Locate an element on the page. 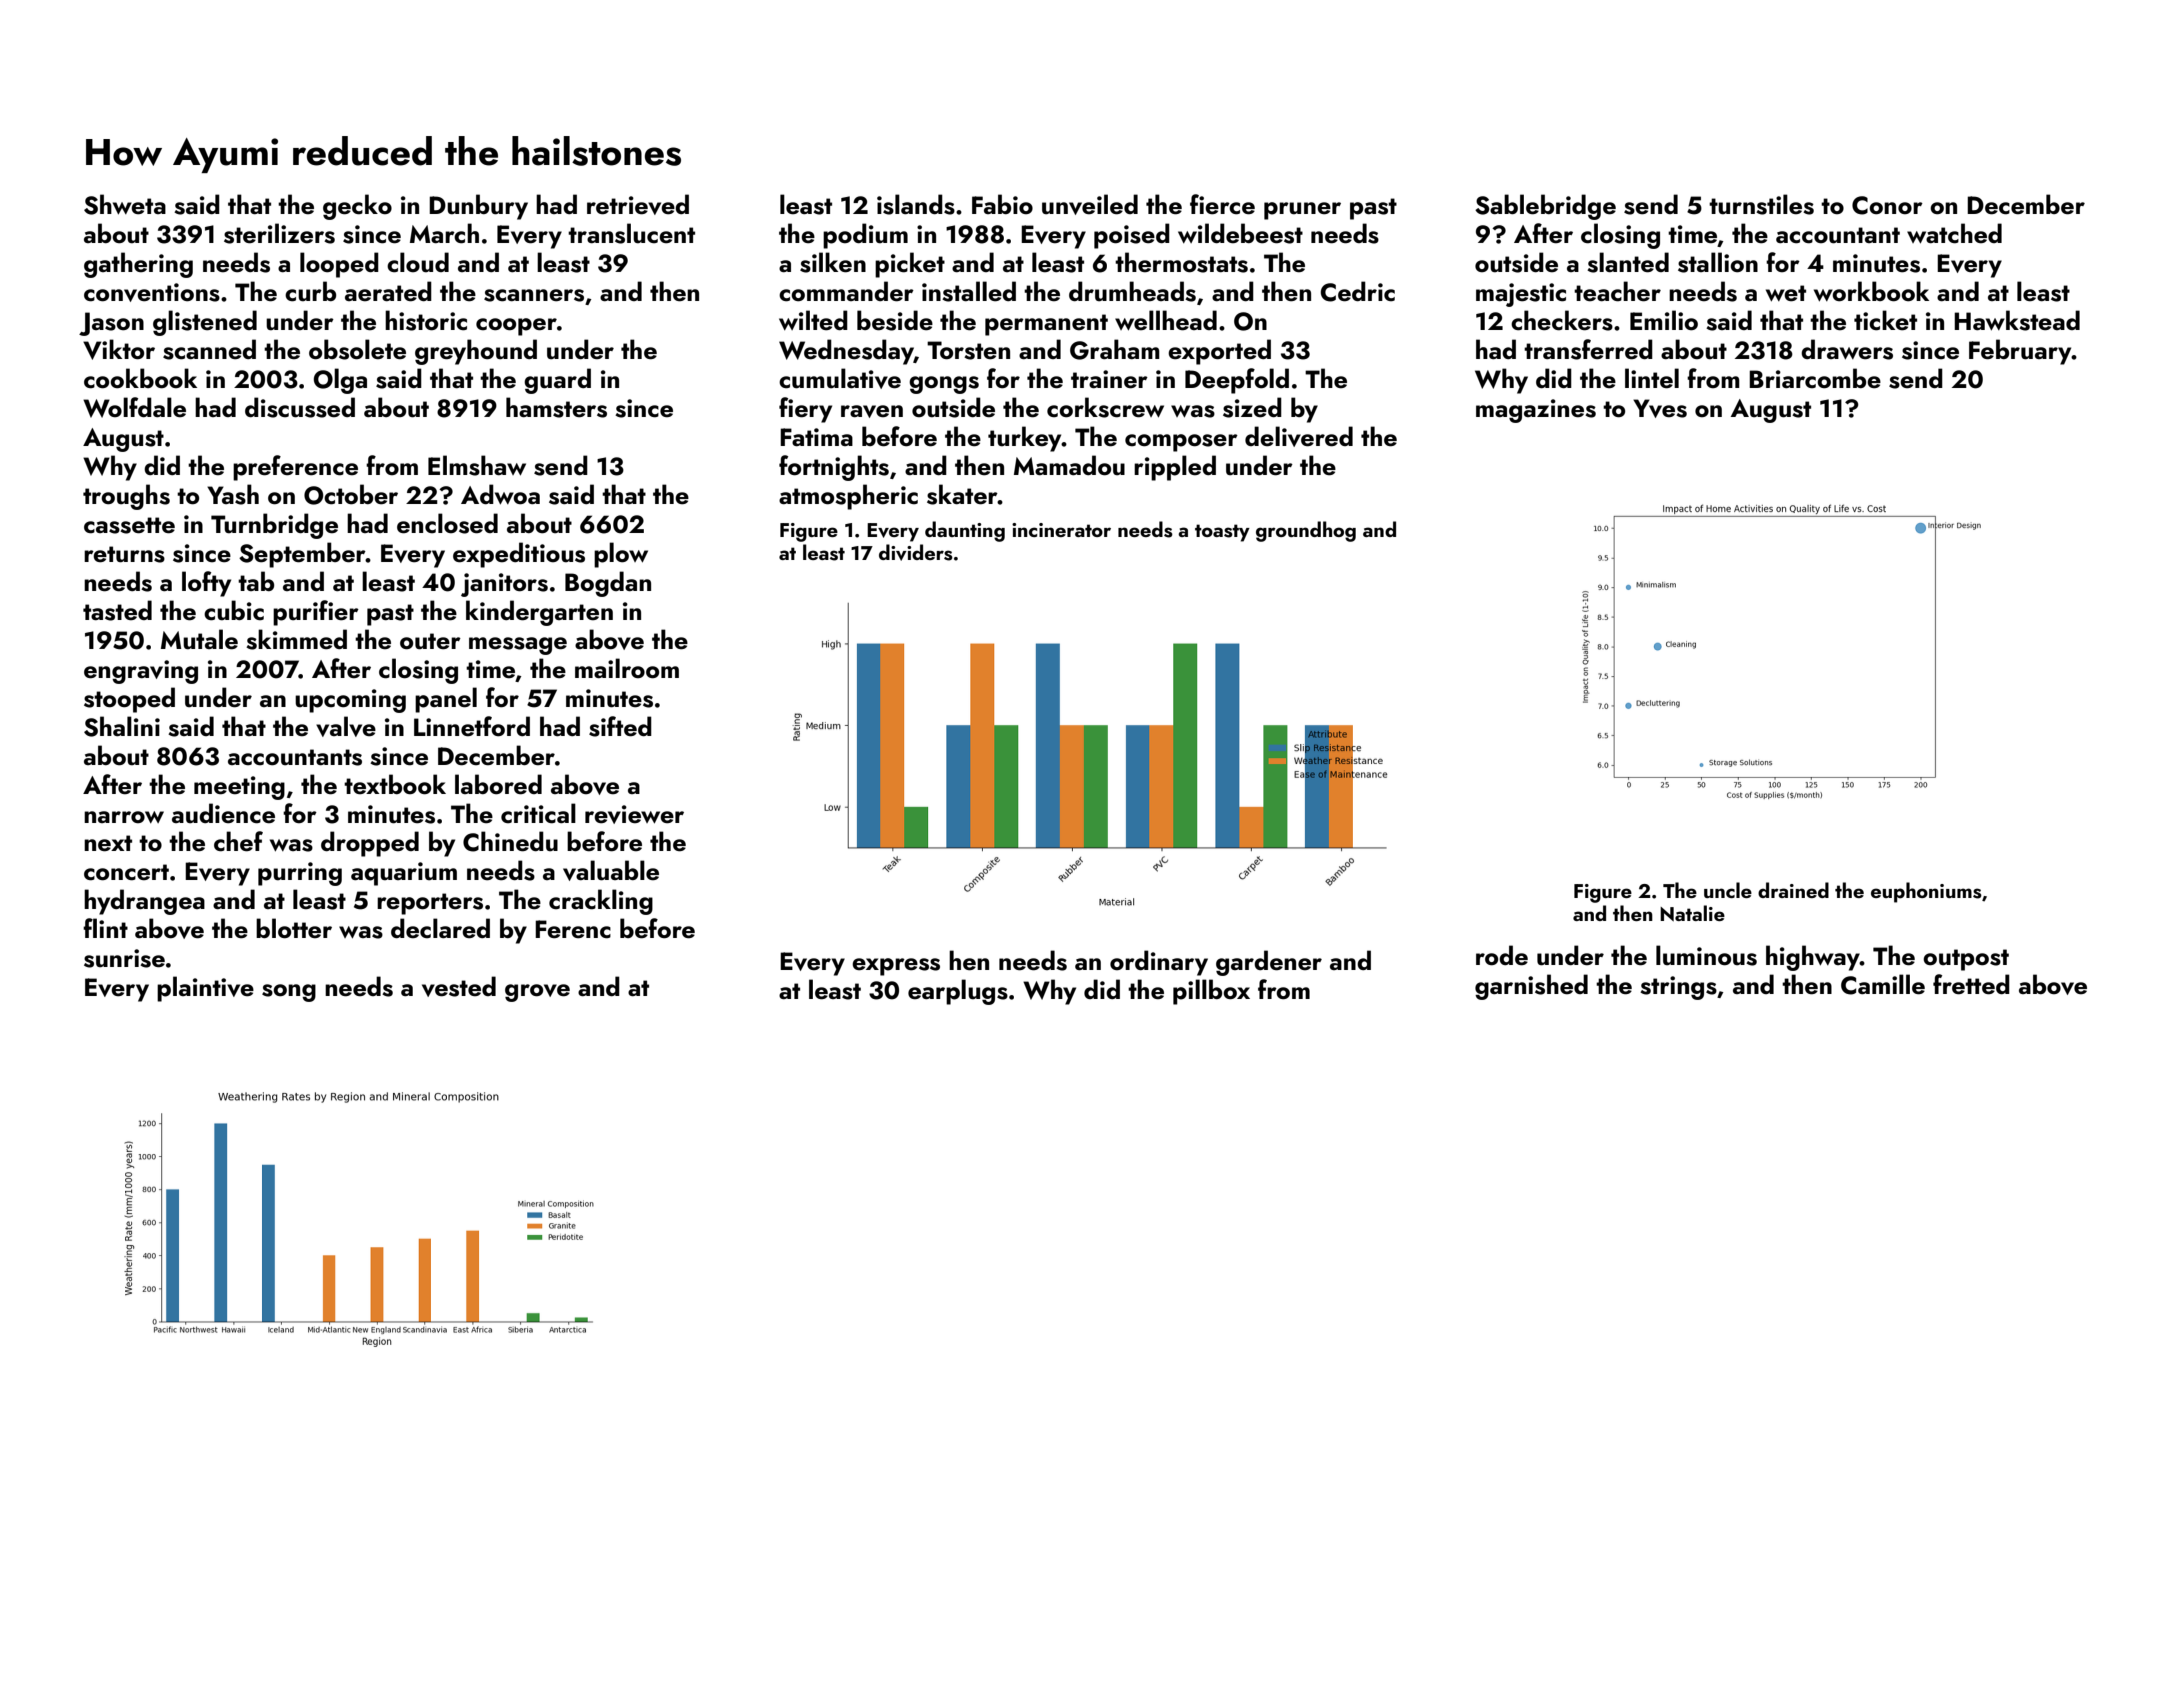  corkscrew is located at coordinates (1105, 407).
